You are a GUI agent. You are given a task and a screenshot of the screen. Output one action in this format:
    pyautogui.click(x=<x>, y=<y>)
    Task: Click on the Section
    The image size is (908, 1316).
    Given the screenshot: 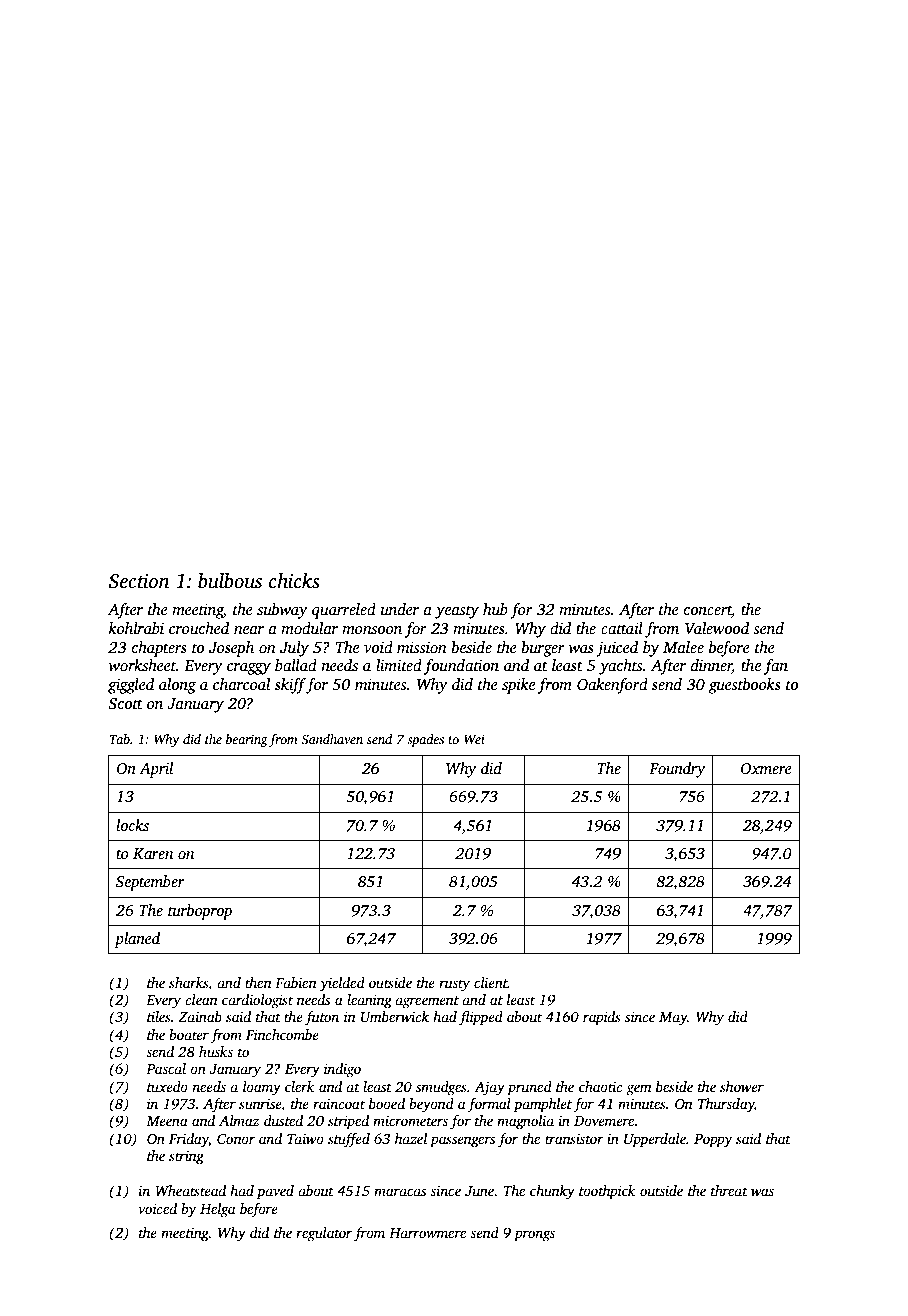 What is the action you would take?
    pyautogui.click(x=139, y=581)
